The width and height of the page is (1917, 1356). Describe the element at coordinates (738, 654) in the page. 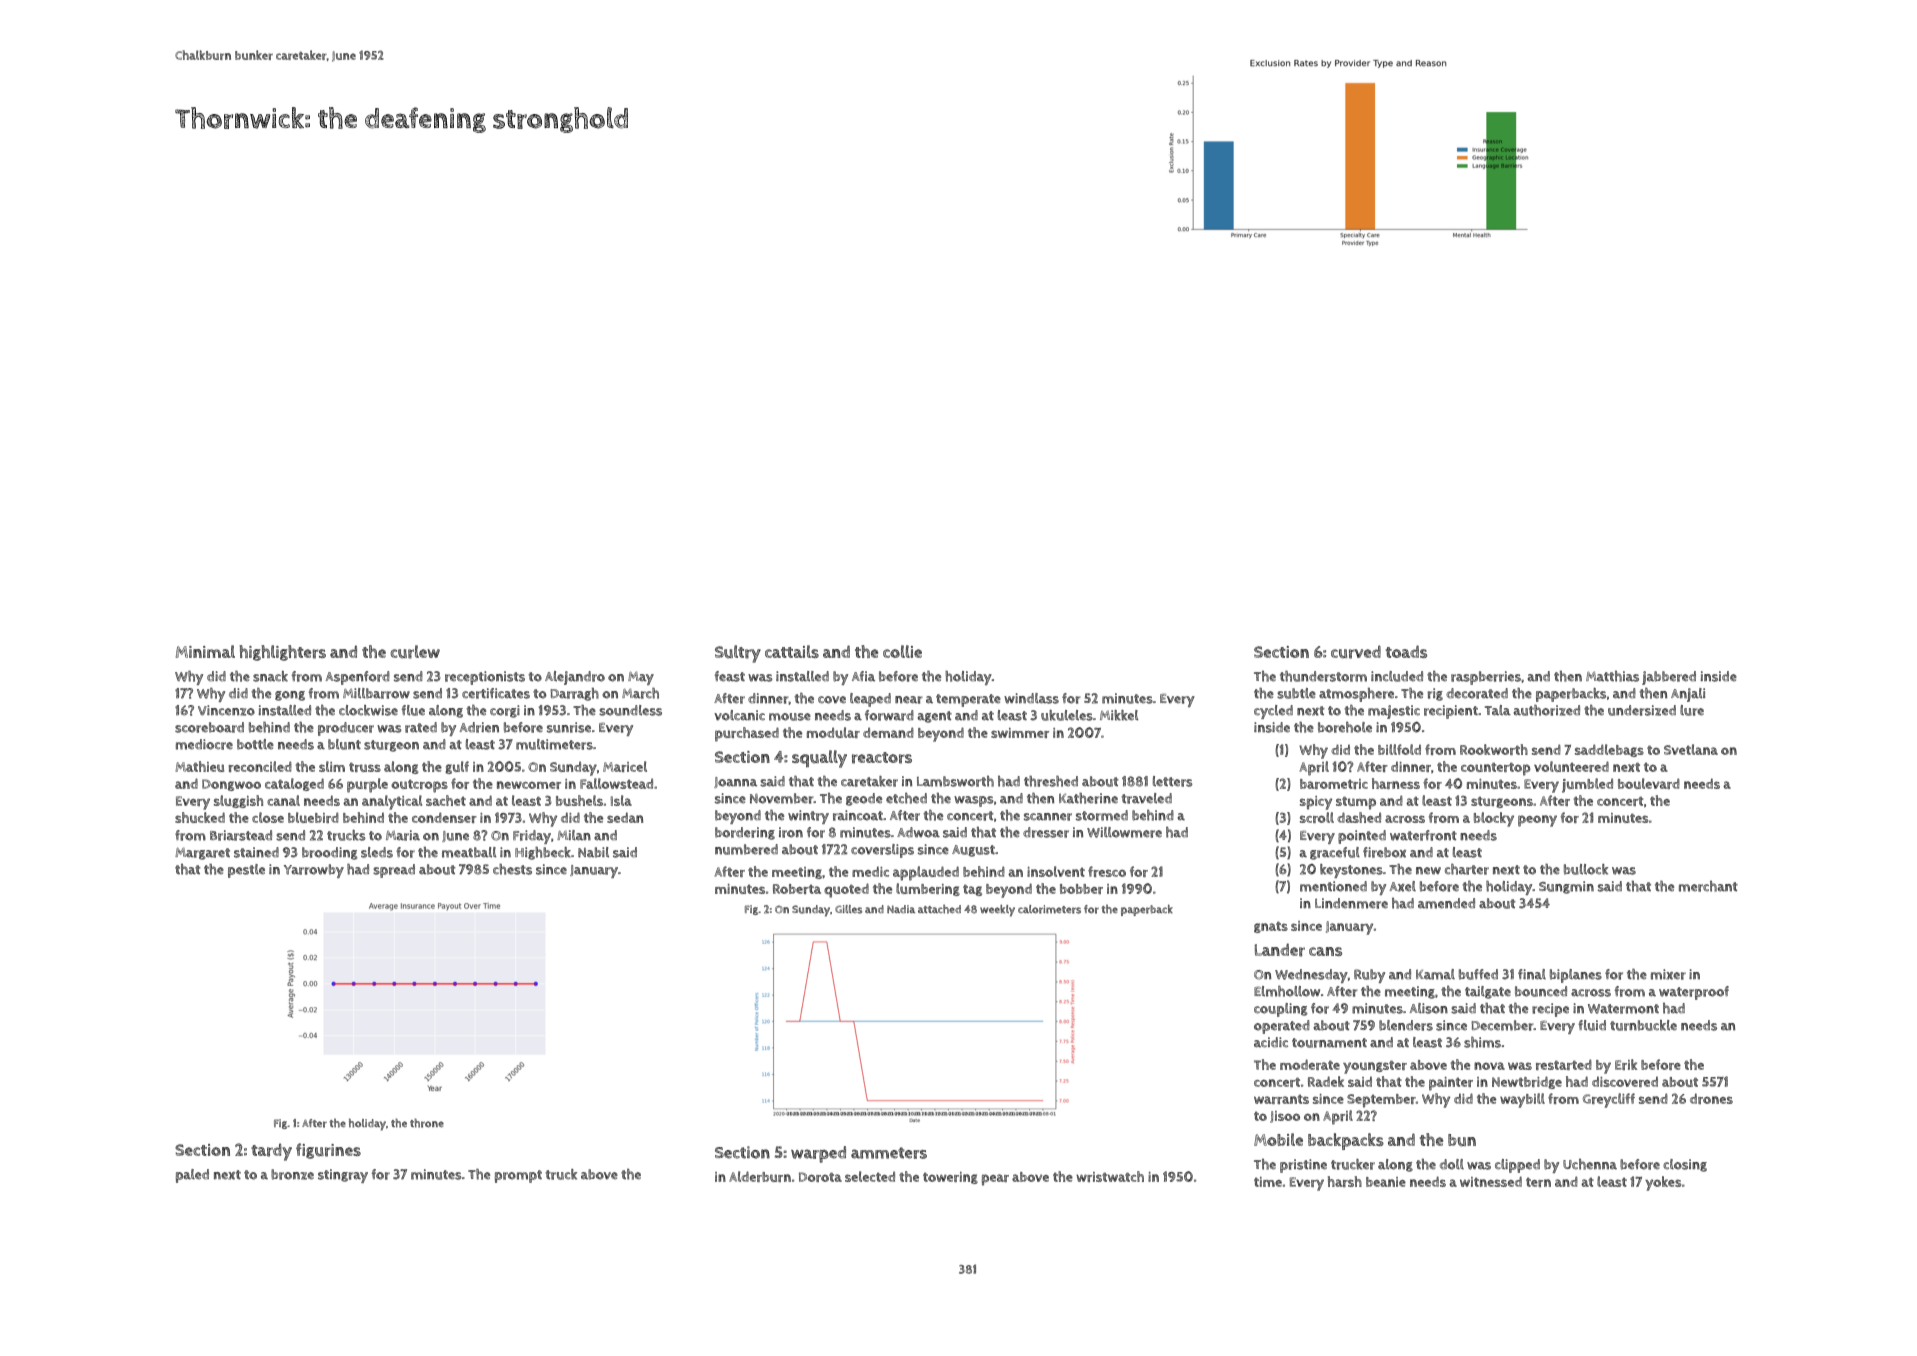

I see `Sultry` at that location.
